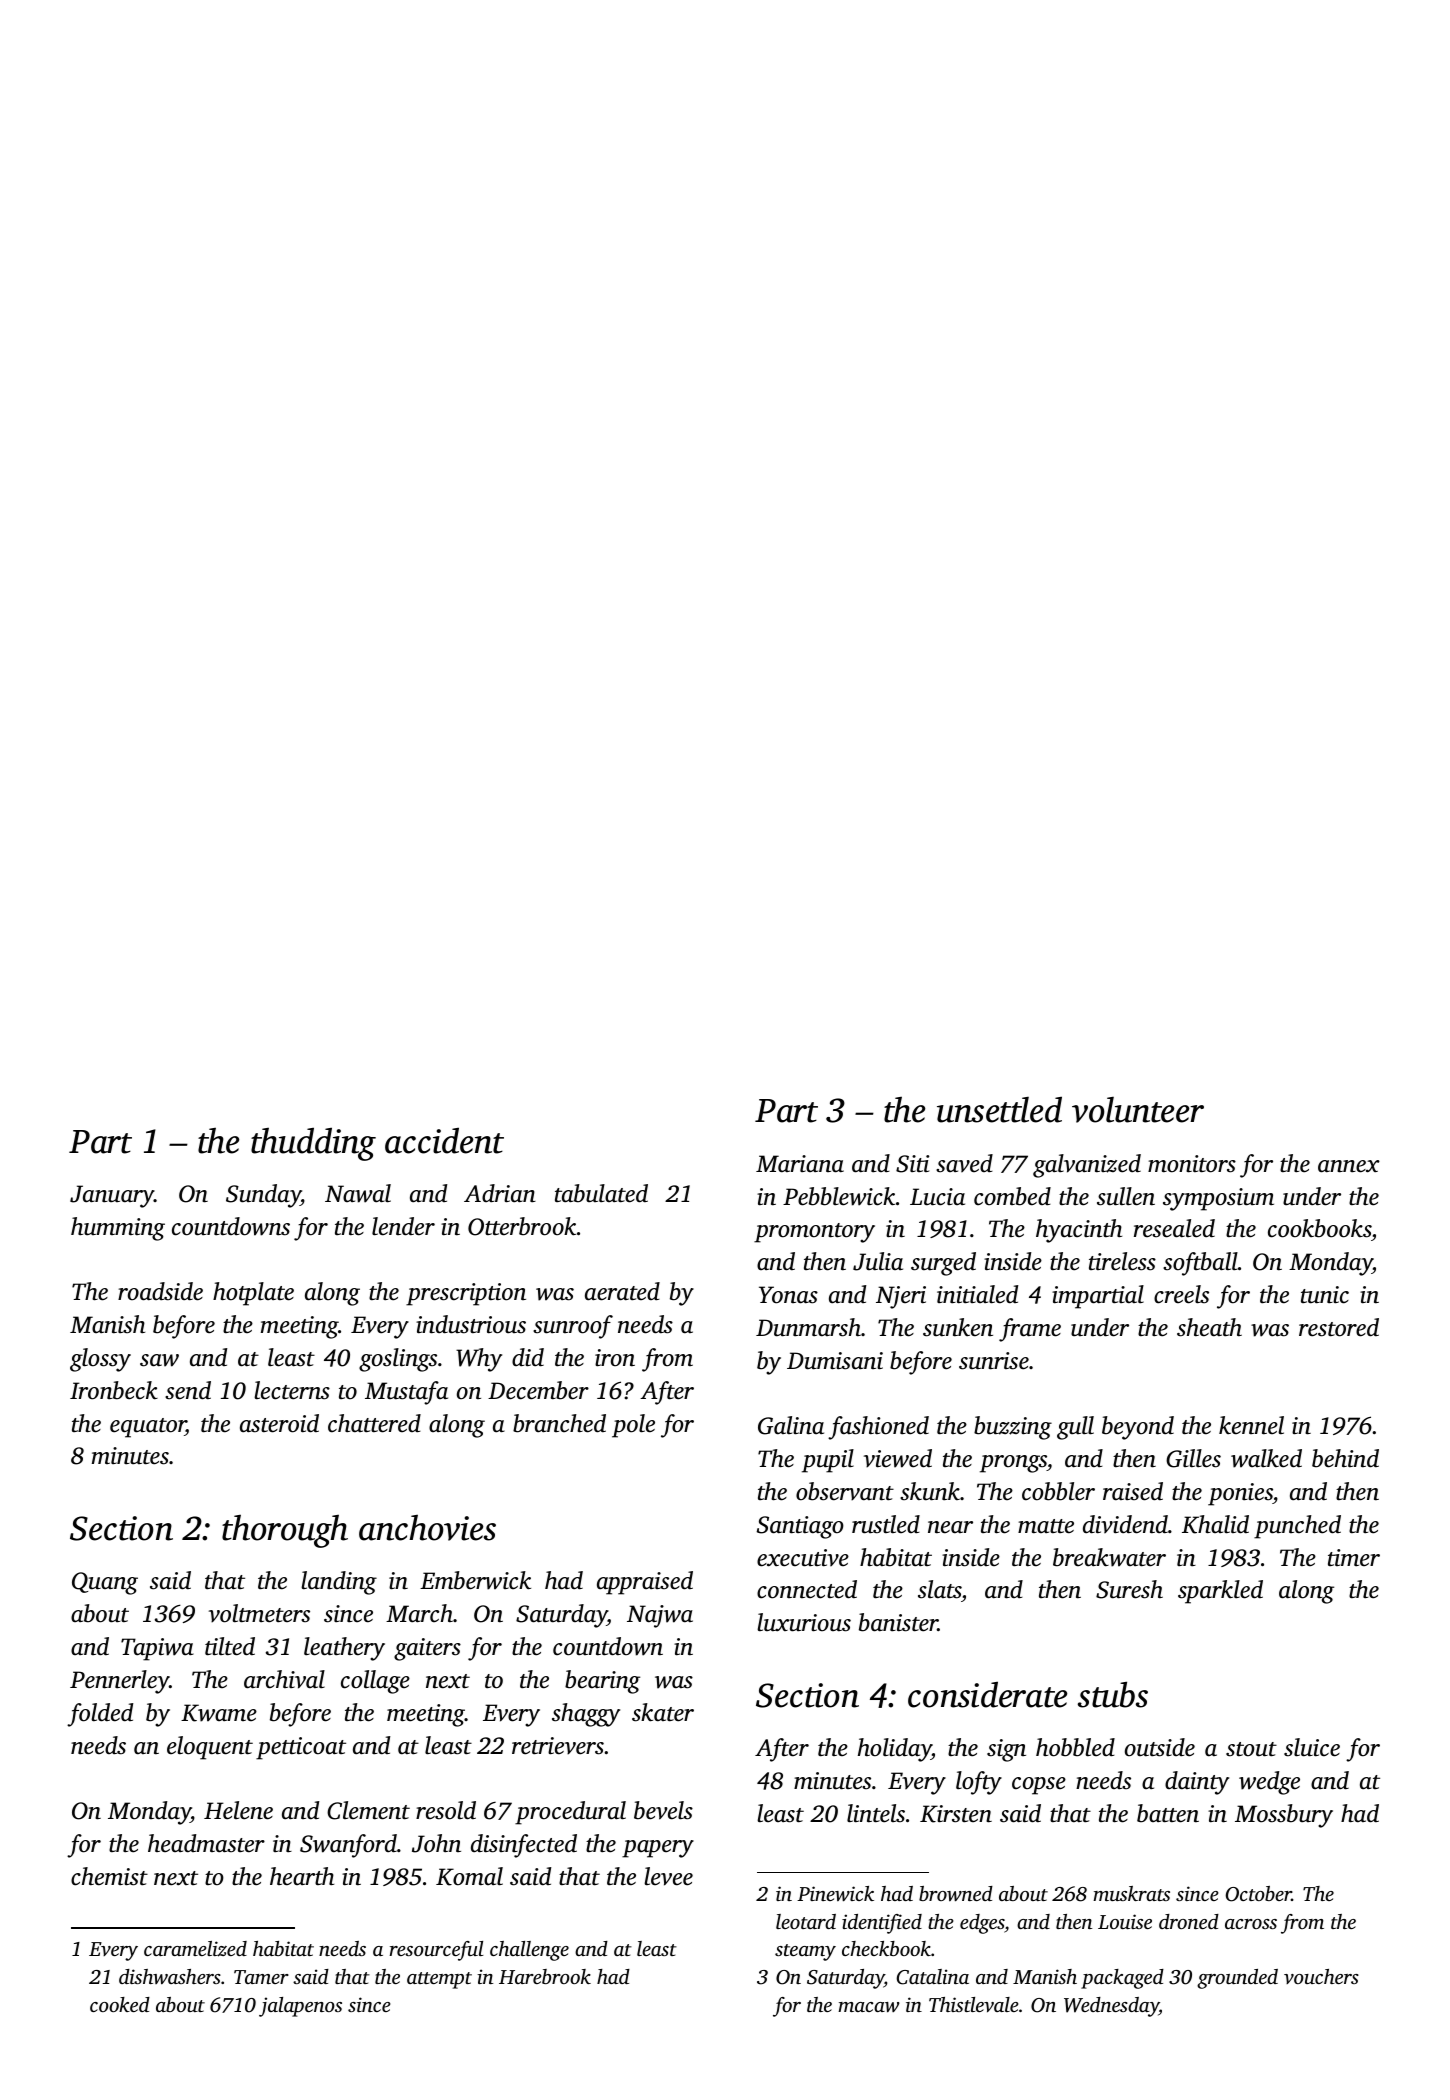 The image size is (1450, 2100). Describe the element at coordinates (300, 2007) in the screenshot. I see `jalapenos` at that location.
